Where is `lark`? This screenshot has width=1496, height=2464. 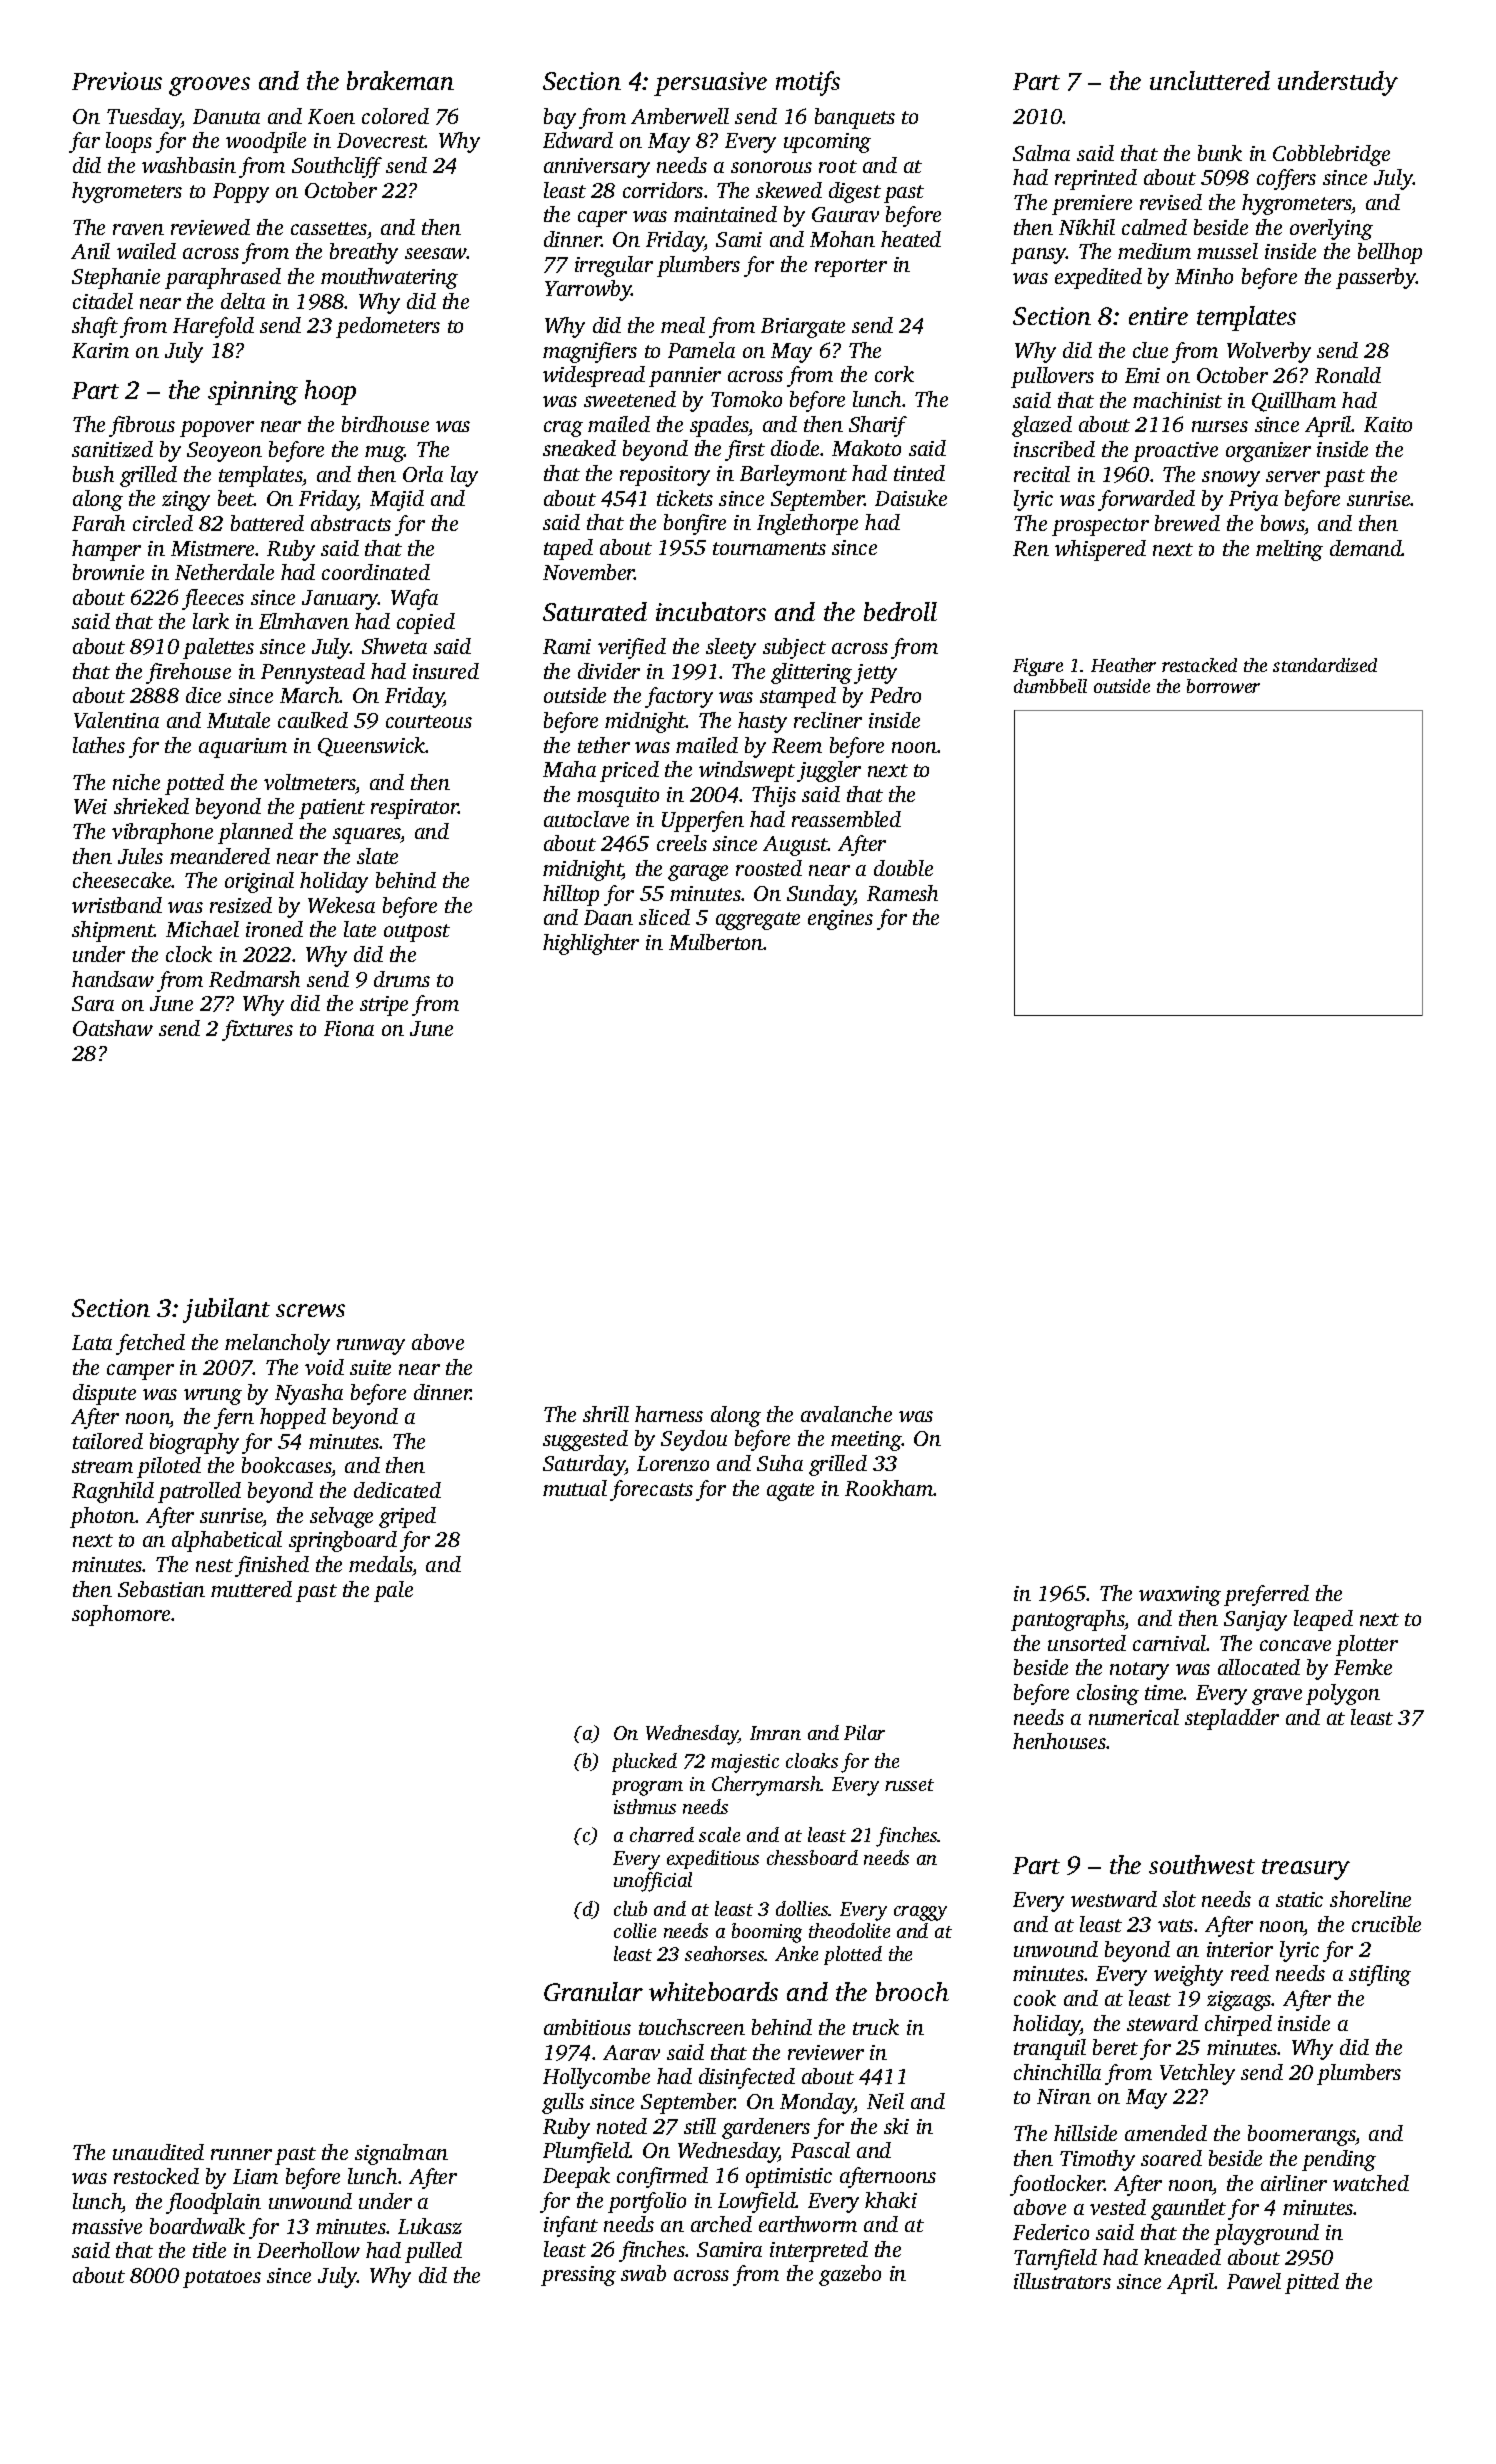
lark is located at coordinates (211, 621).
